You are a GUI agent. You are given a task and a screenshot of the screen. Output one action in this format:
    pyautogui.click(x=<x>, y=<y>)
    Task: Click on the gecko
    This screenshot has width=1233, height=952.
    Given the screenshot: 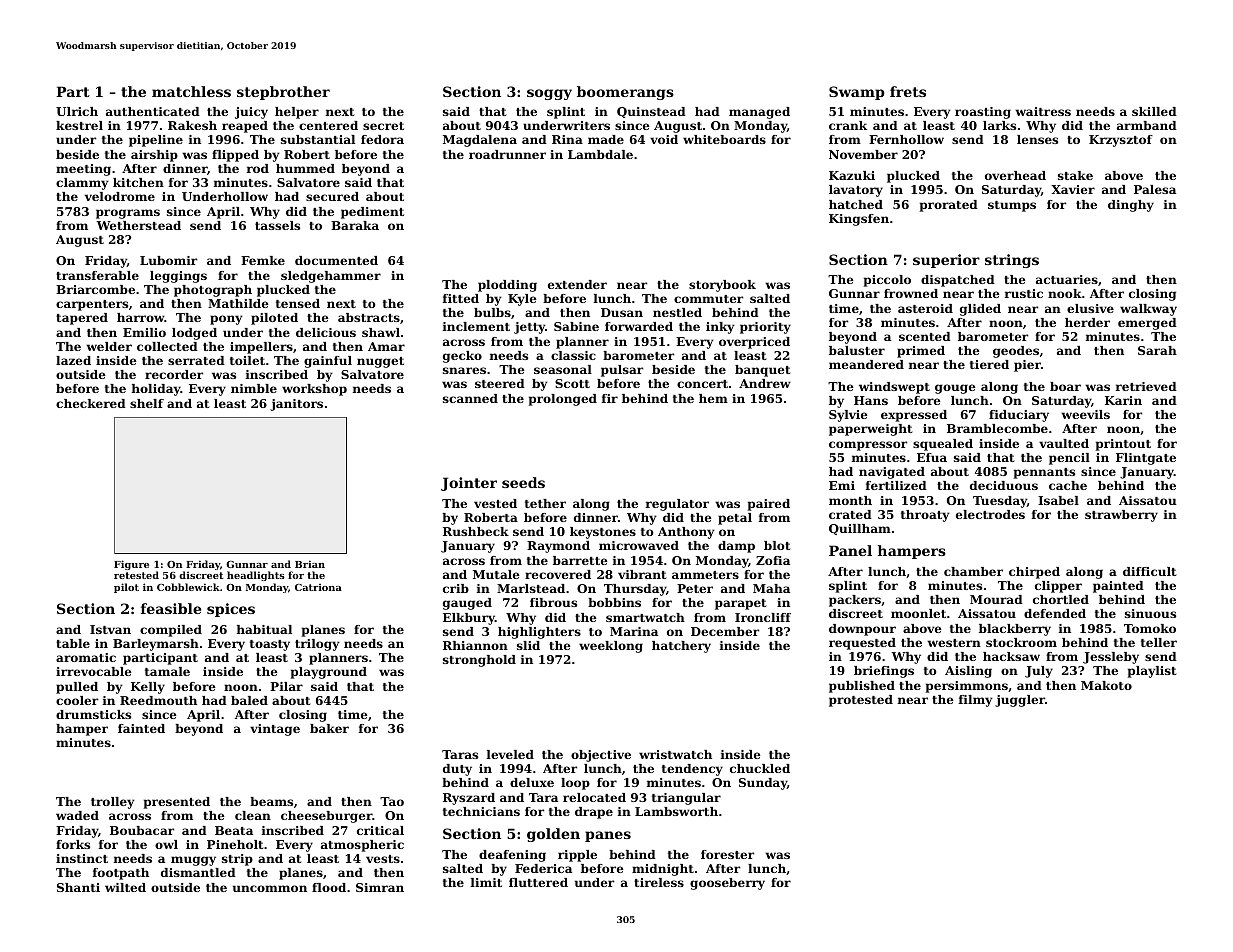 What is the action you would take?
    pyautogui.click(x=462, y=357)
